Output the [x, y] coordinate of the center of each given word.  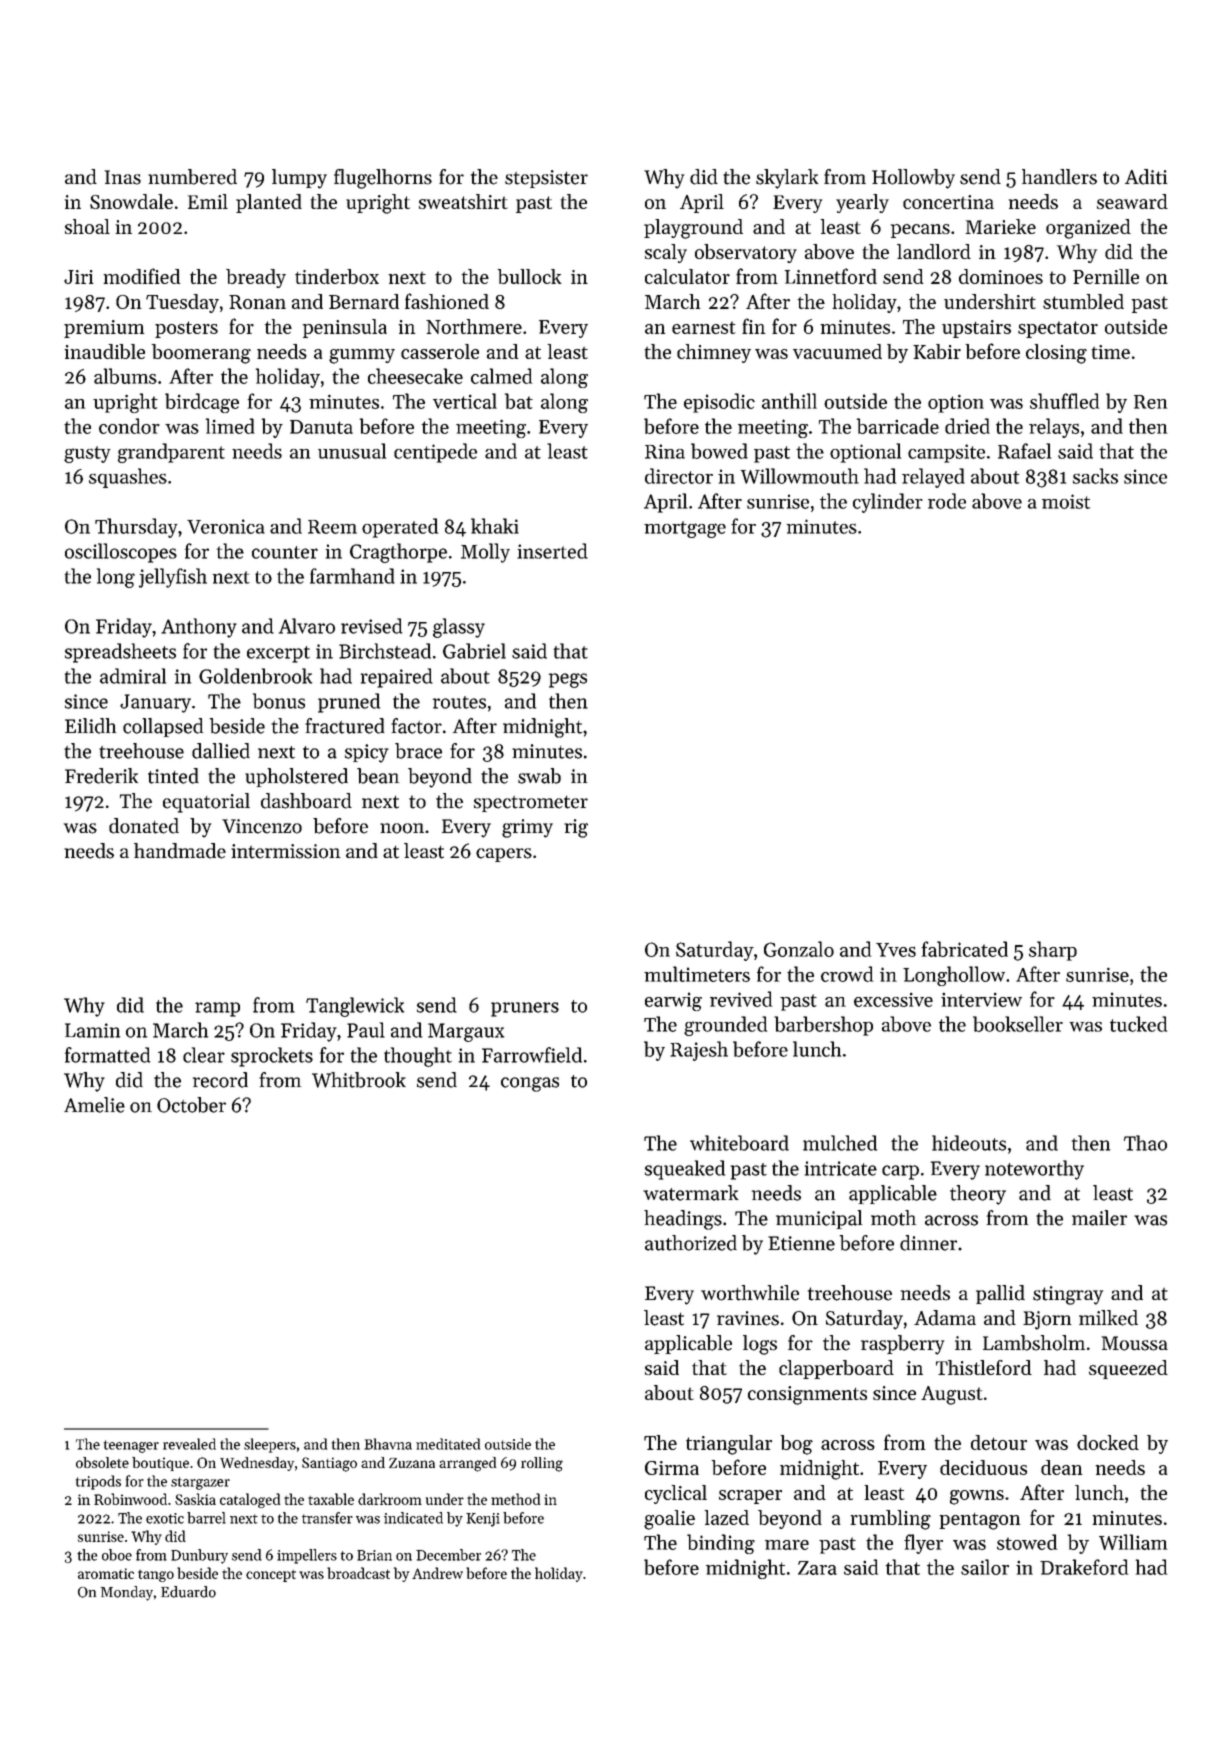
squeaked [685, 1170]
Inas [123, 177]
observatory [746, 253]
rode [947, 501]
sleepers [270, 1445]
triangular [729, 1445]
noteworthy [1034, 1170]
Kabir [937, 351]
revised [371, 626]
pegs [568, 680]
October [191, 1105]
